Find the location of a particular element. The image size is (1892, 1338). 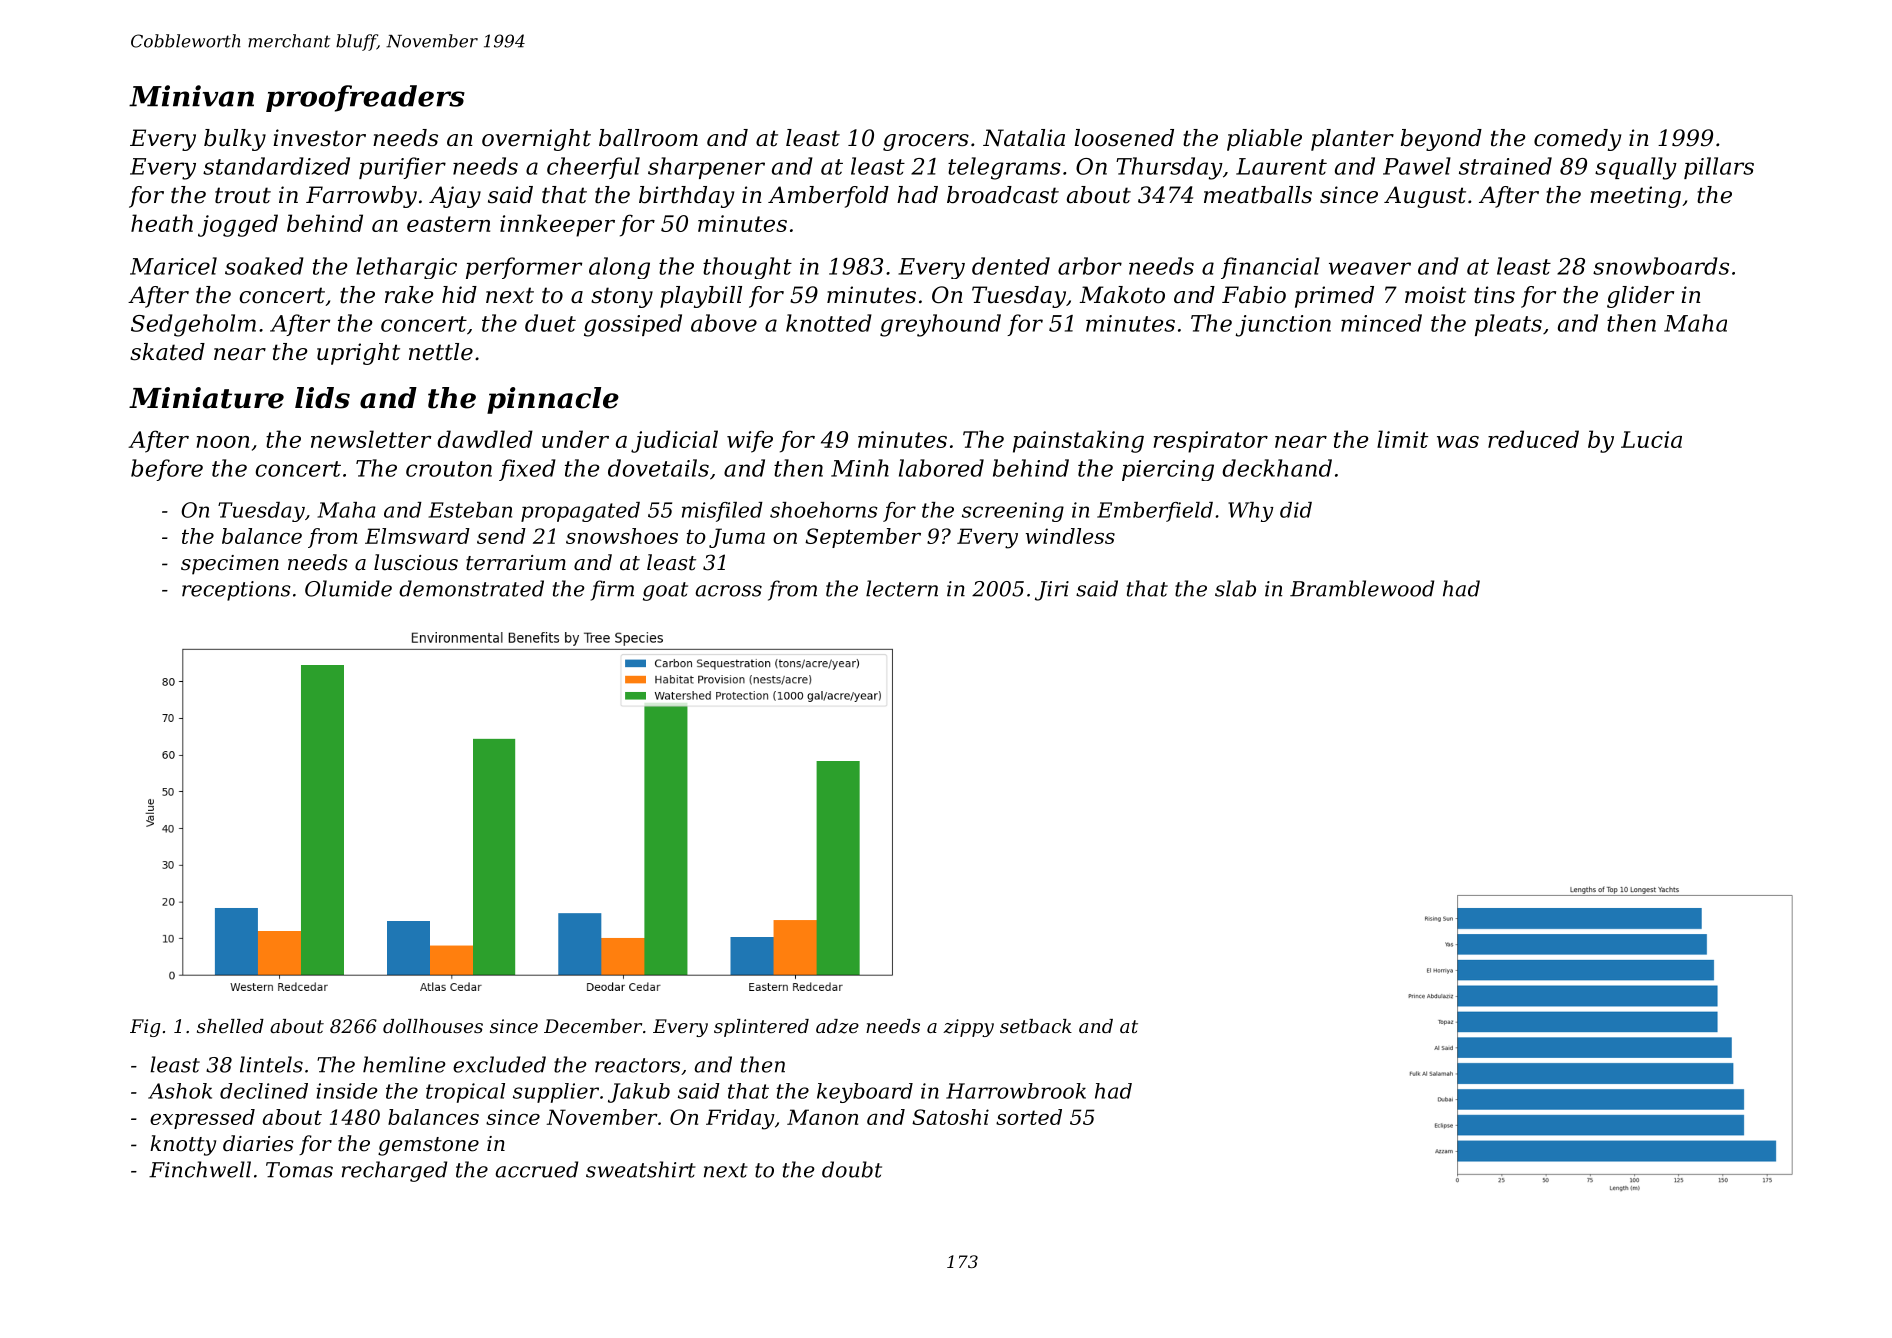

Finchwell is located at coordinates (200, 1169).
